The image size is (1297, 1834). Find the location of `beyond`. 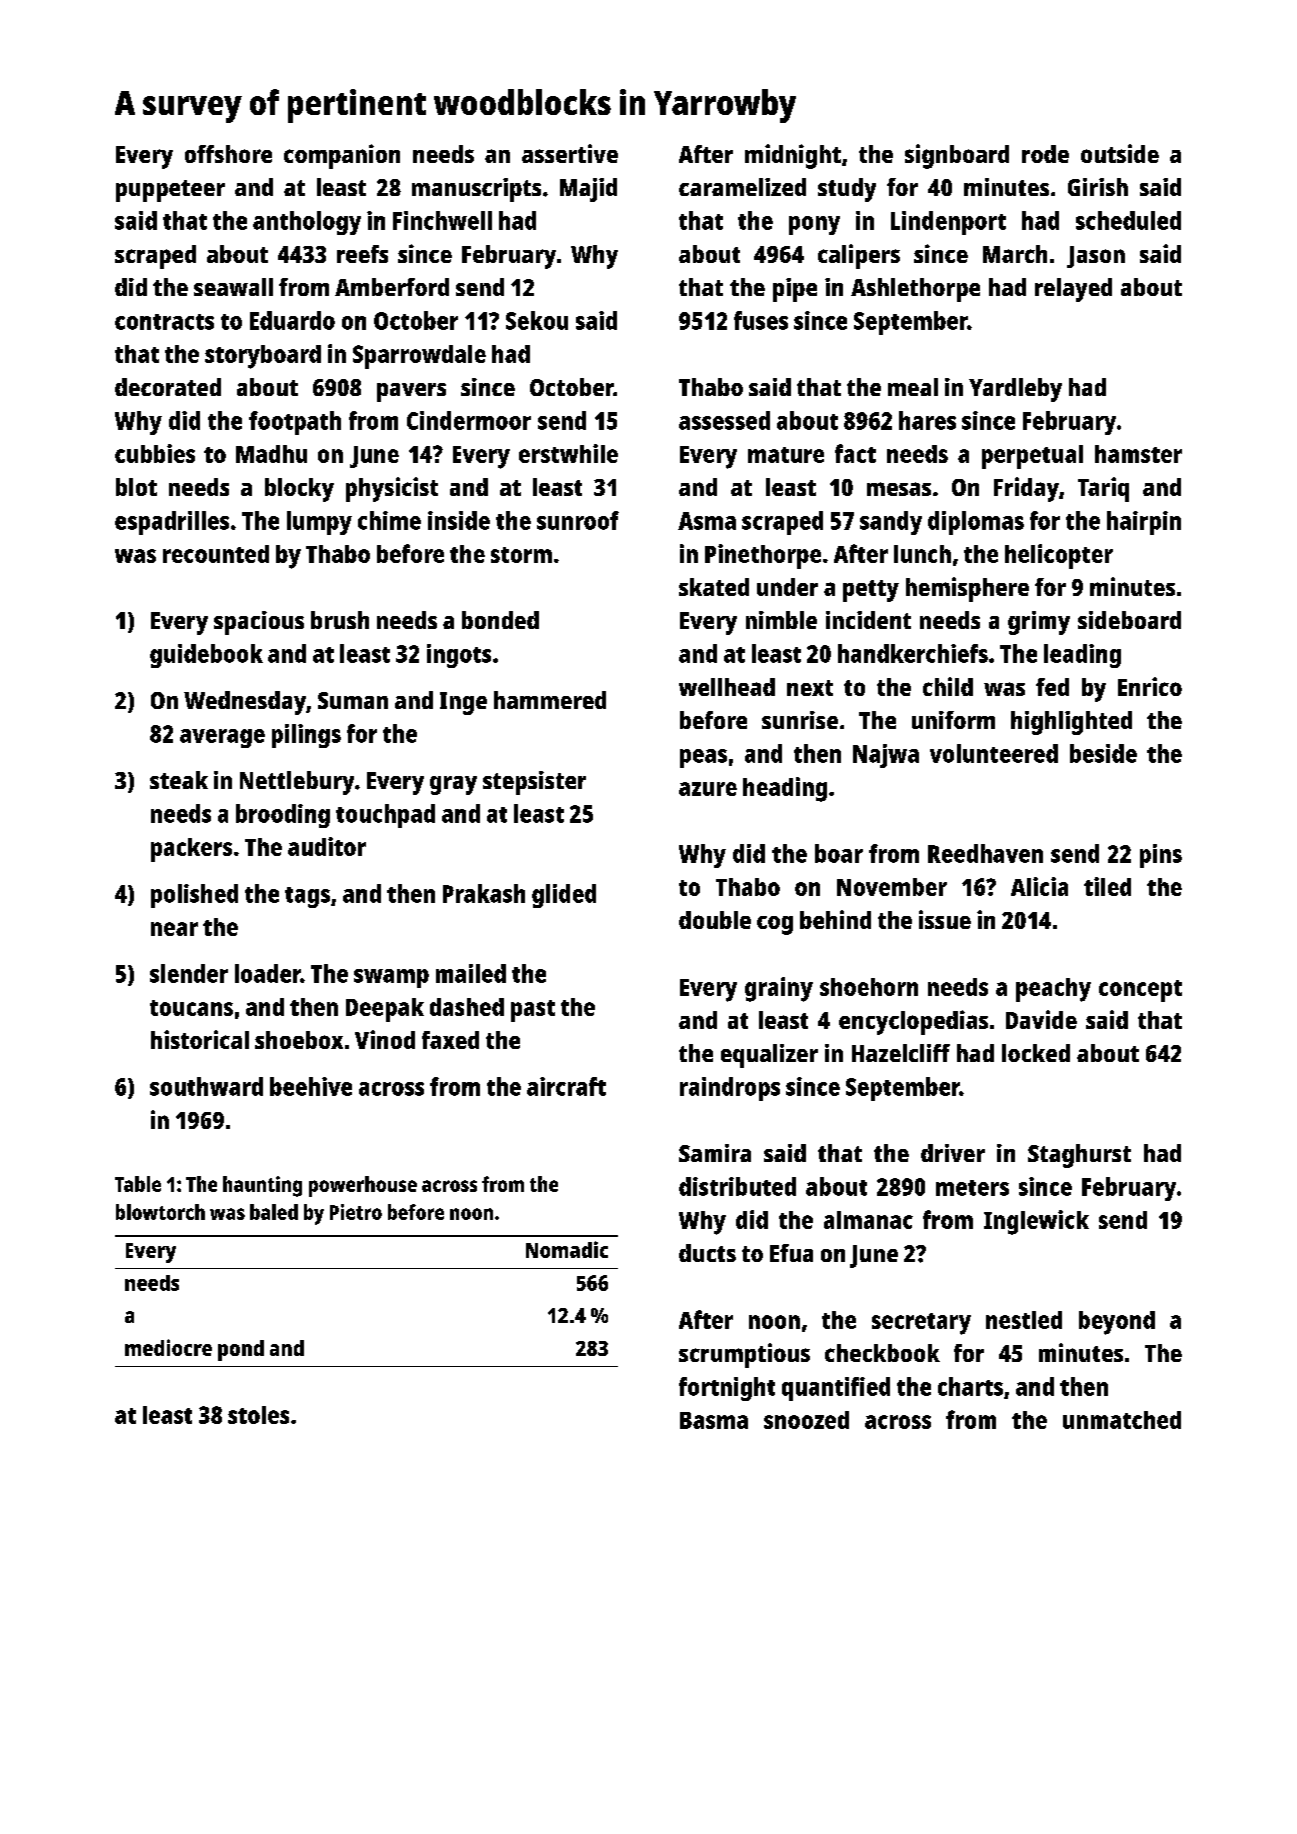

beyond is located at coordinates (1117, 1323).
